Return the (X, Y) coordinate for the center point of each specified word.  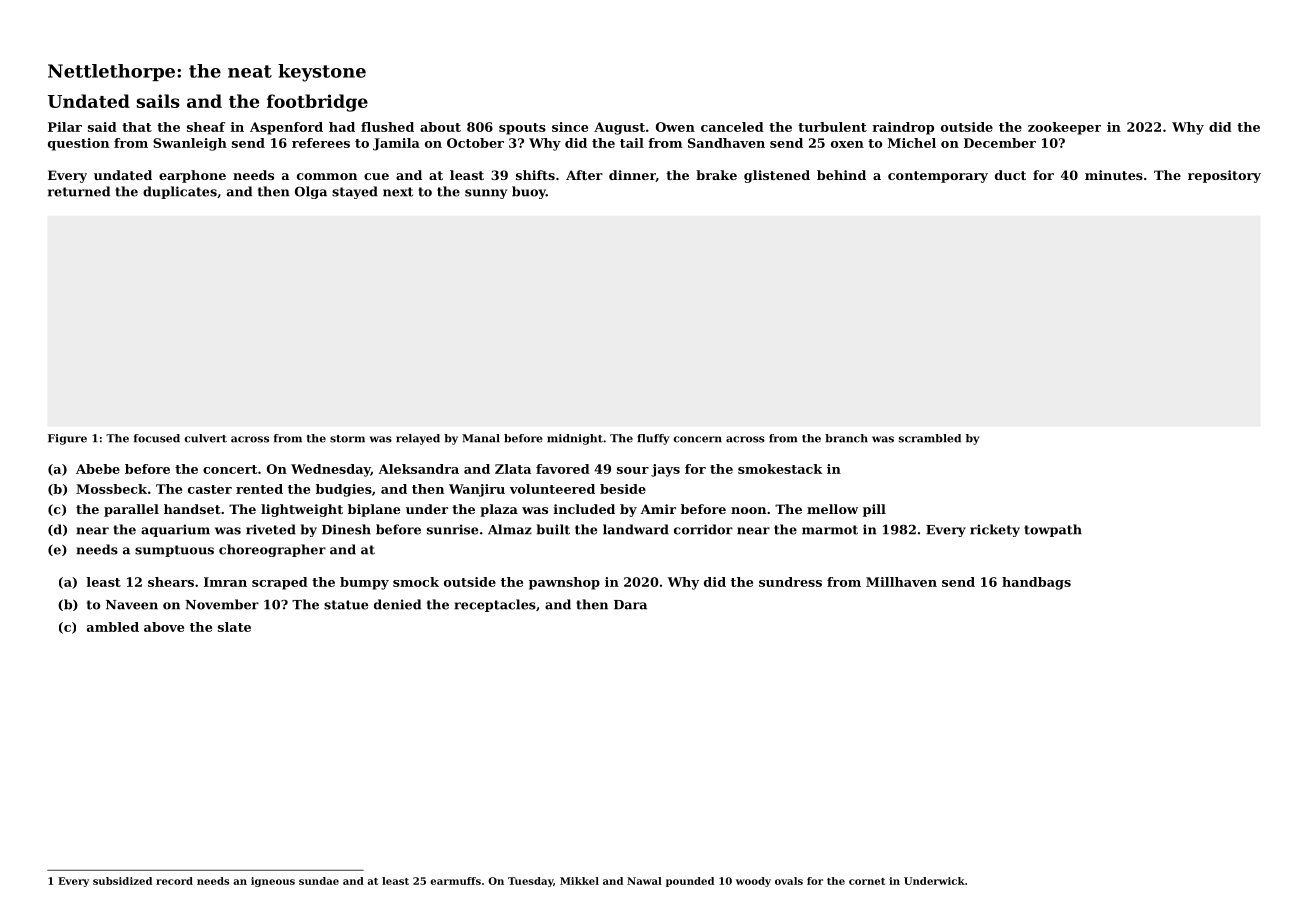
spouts (522, 129)
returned (79, 191)
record (174, 881)
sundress (790, 582)
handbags (1036, 583)
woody (753, 882)
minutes (1114, 175)
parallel (131, 510)
